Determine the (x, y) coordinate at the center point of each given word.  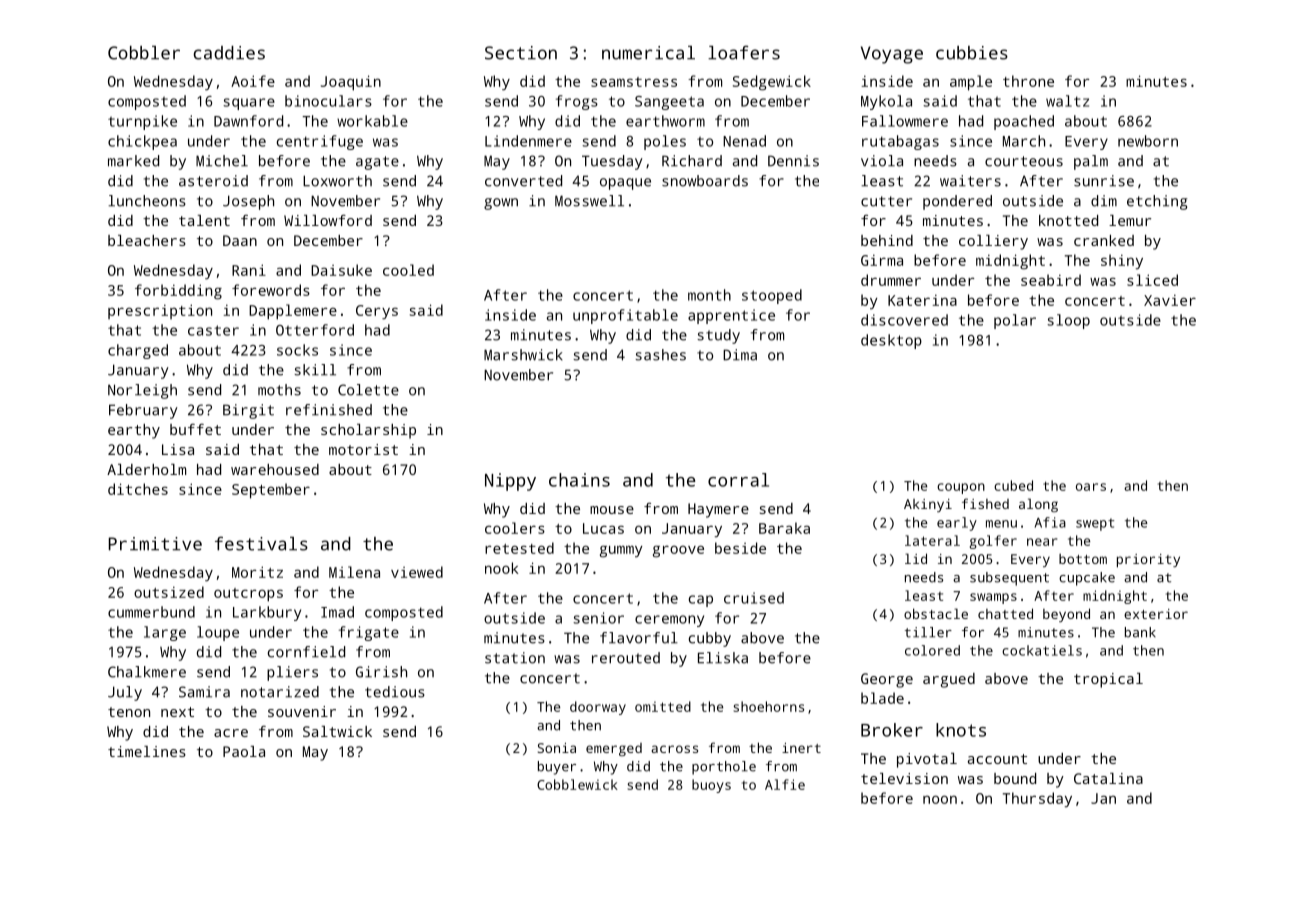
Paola (244, 751)
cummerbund (151, 612)
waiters (970, 181)
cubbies (972, 53)
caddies (229, 53)
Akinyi (928, 505)
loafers (744, 52)
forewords (271, 290)
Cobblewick (577, 784)
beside (740, 548)
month (709, 295)
